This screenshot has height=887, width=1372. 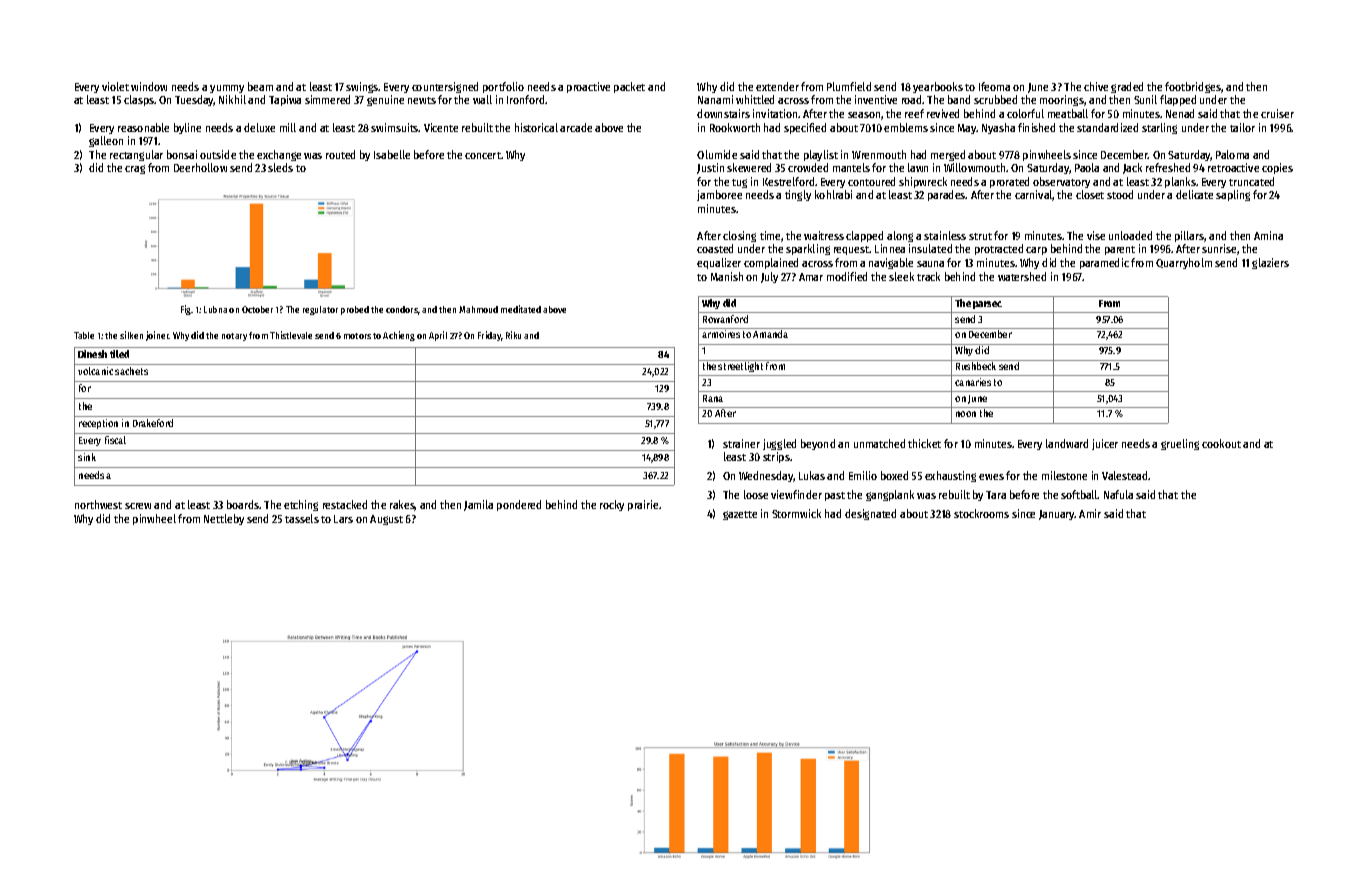 I want to click on Lubna, so click(x=215, y=309).
